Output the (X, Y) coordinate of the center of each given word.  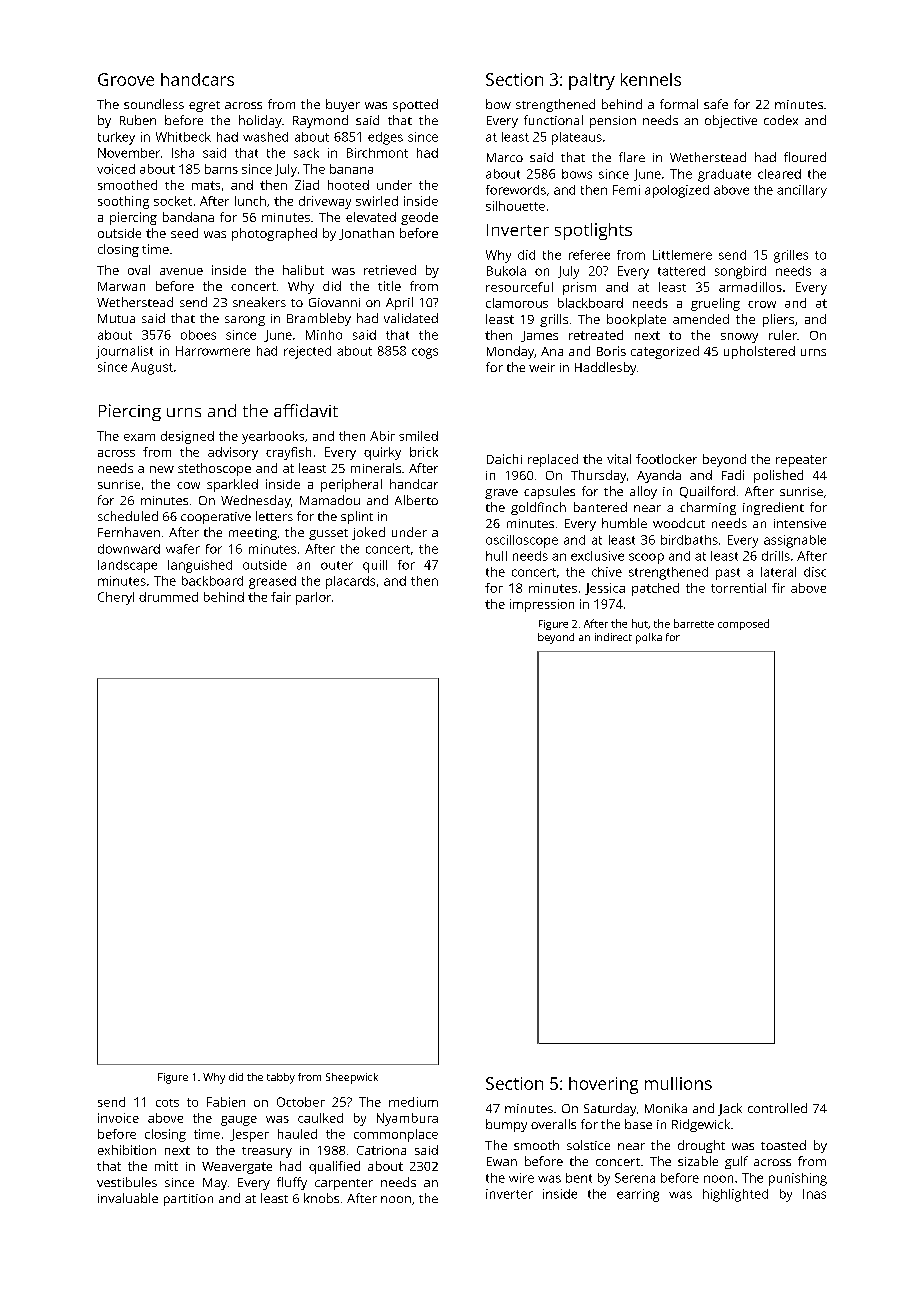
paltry (592, 81)
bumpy (506, 1125)
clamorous (517, 303)
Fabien (226, 1102)
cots (167, 1103)
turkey (116, 138)
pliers (778, 320)
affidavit (306, 410)
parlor (313, 598)
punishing (798, 1179)
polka (649, 638)
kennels (651, 79)
